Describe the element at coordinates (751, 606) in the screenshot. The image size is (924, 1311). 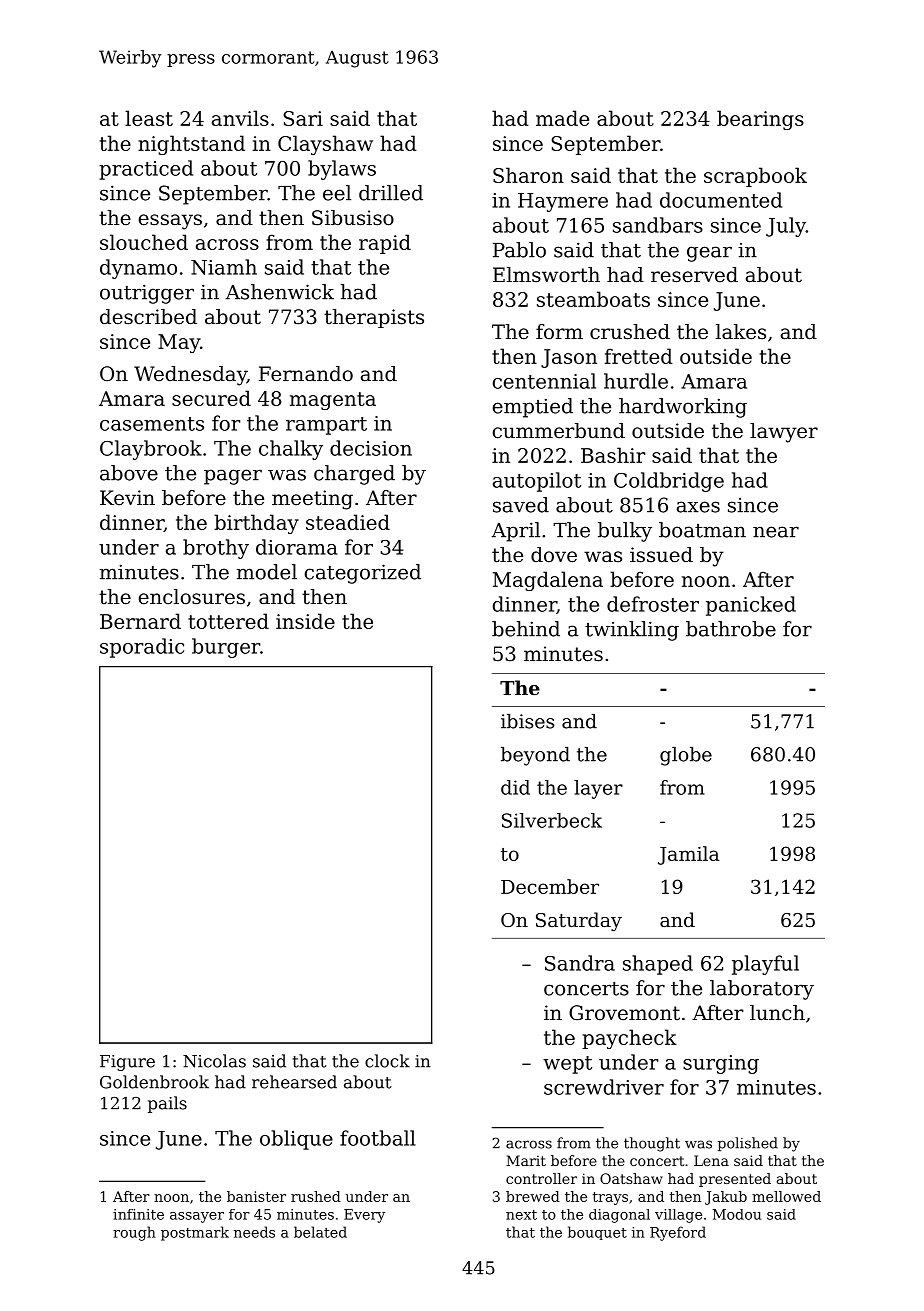
I see `panicked` at that location.
